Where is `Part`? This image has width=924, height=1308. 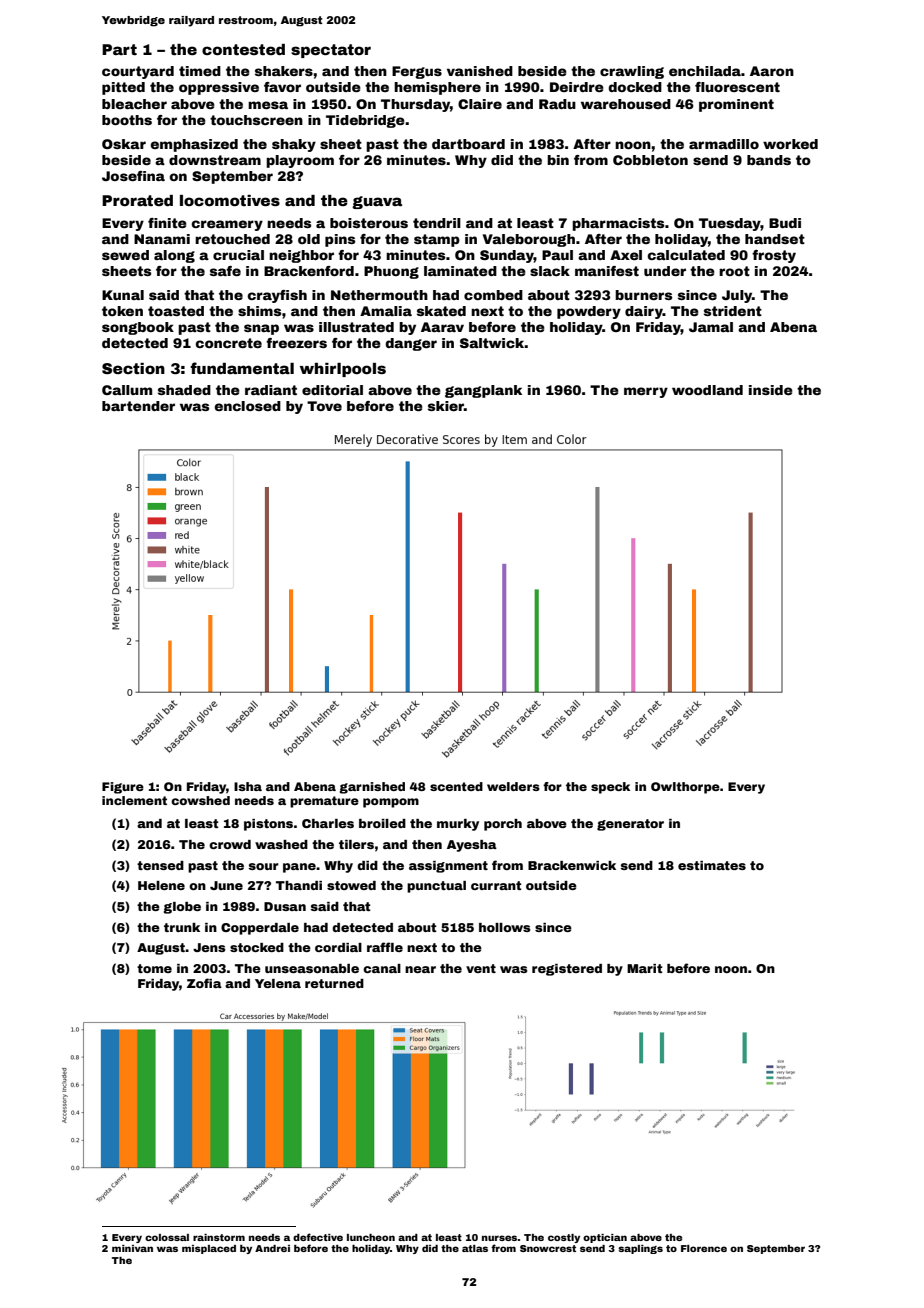
Part is located at coordinates (119, 49).
